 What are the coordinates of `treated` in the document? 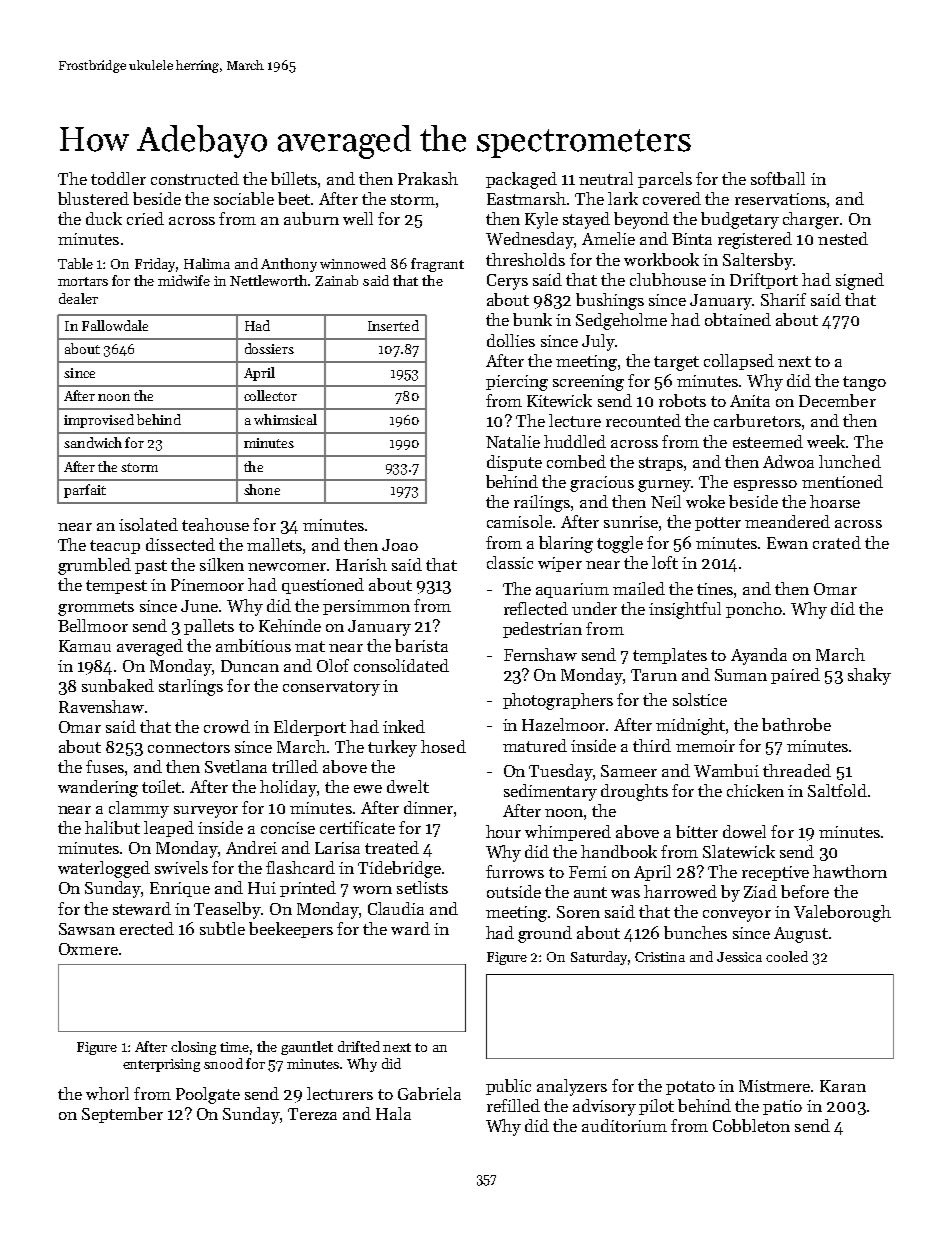 It's located at (392, 847).
